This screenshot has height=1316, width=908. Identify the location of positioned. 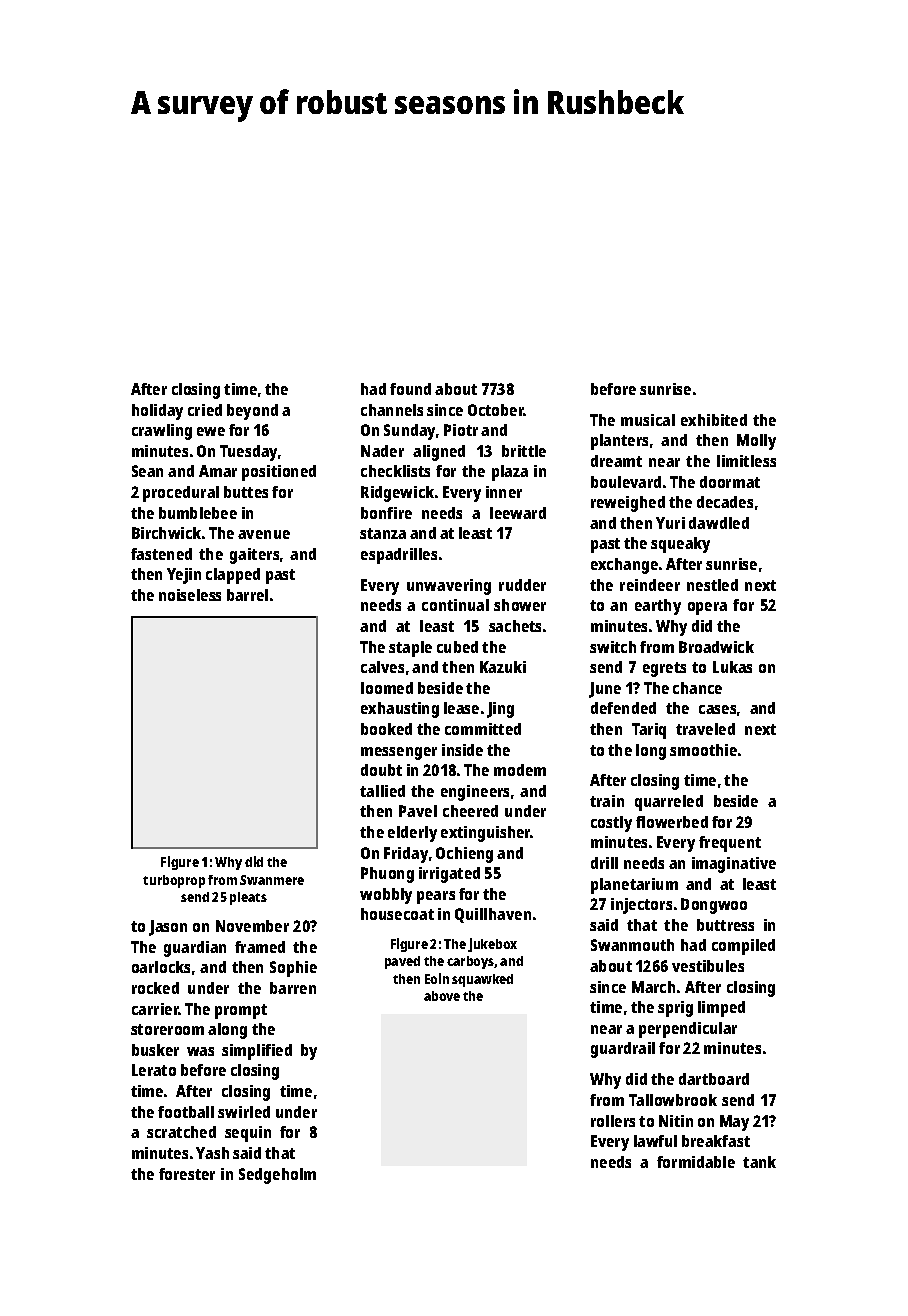
(279, 473).
